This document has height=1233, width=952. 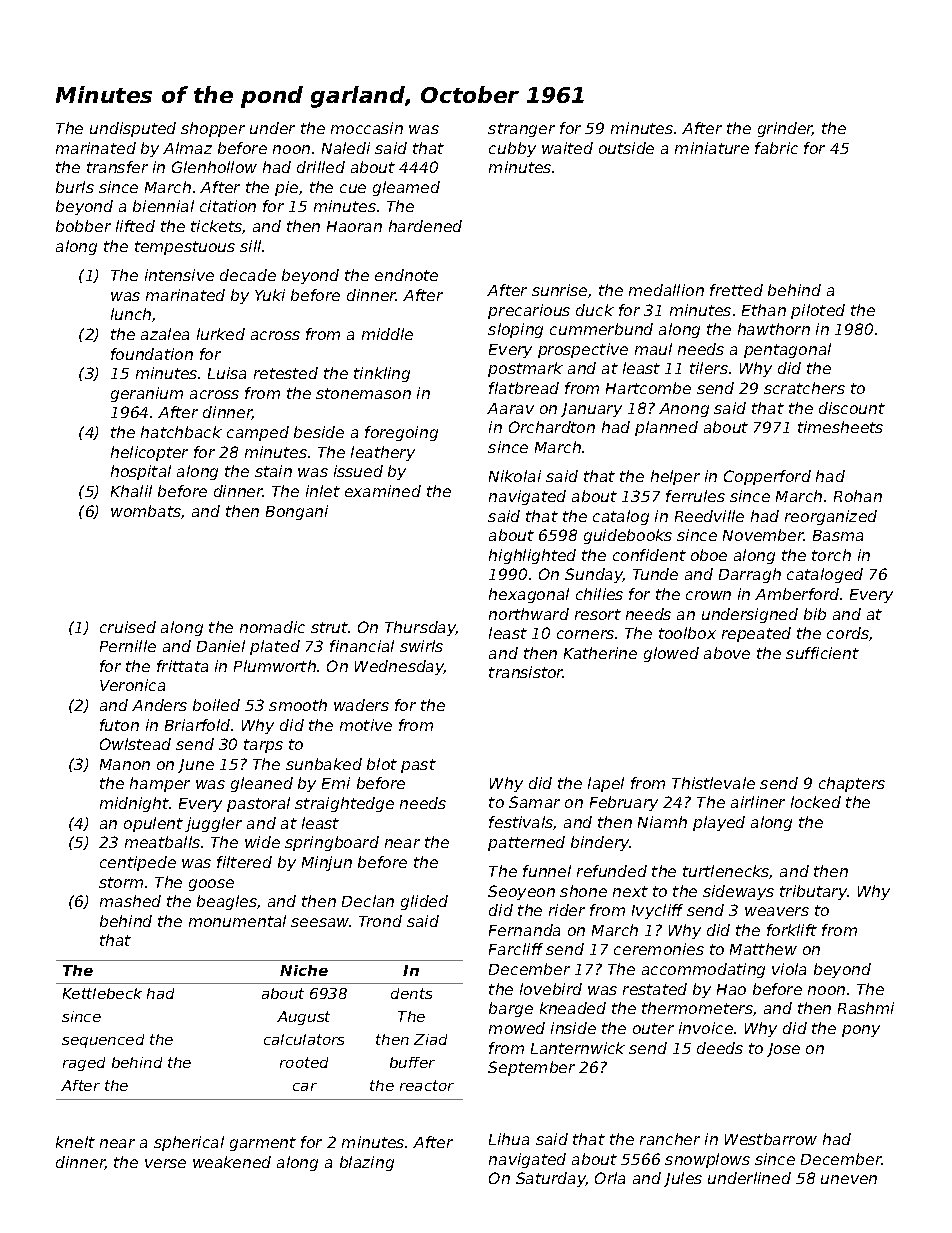 I want to click on knelt, so click(x=75, y=1142).
